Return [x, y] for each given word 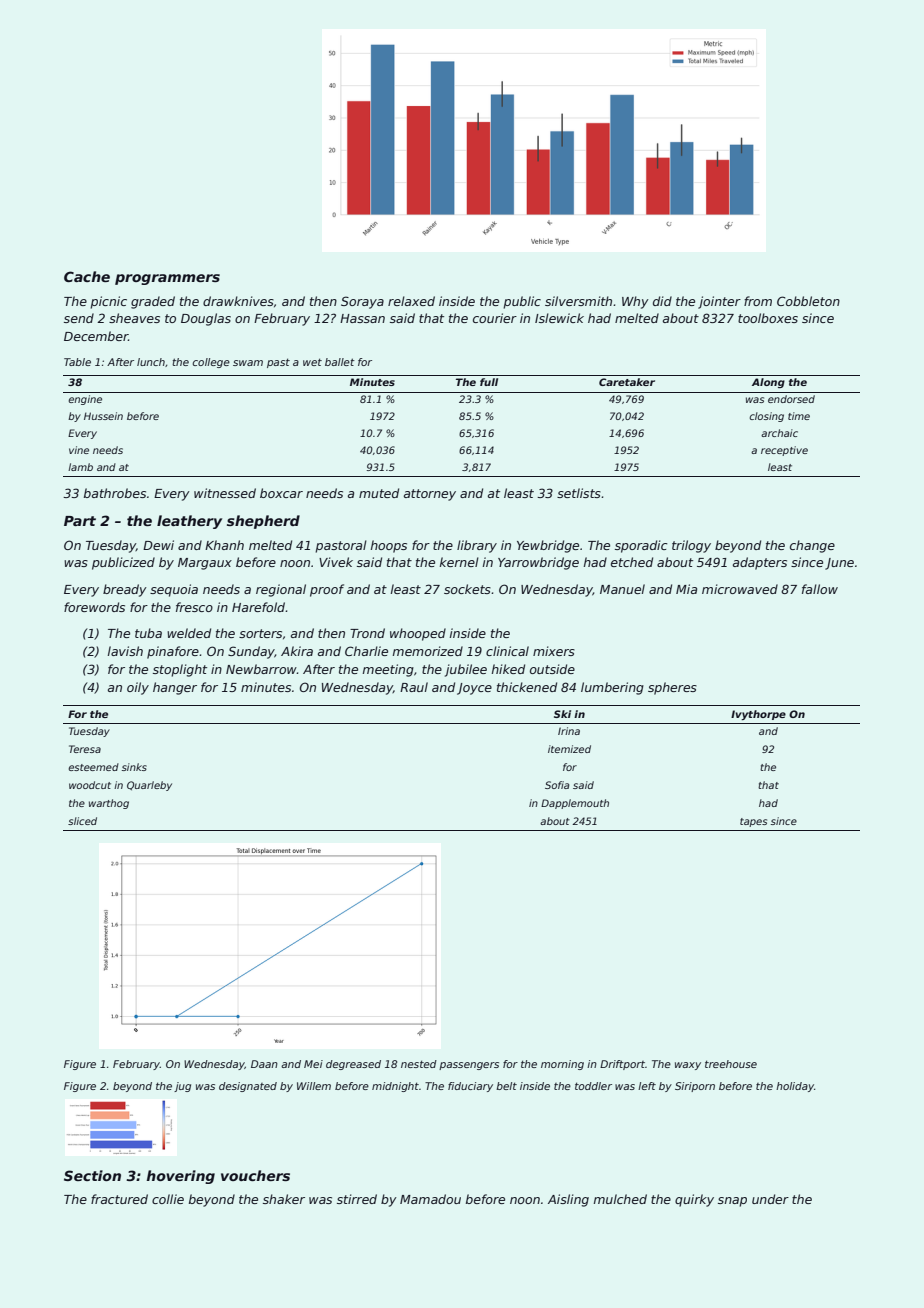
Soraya [362, 302]
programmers [167, 279]
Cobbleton [808, 301]
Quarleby [149, 786]
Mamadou [430, 1199]
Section [92, 1175]
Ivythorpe [758, 715]
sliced [82, 821]
